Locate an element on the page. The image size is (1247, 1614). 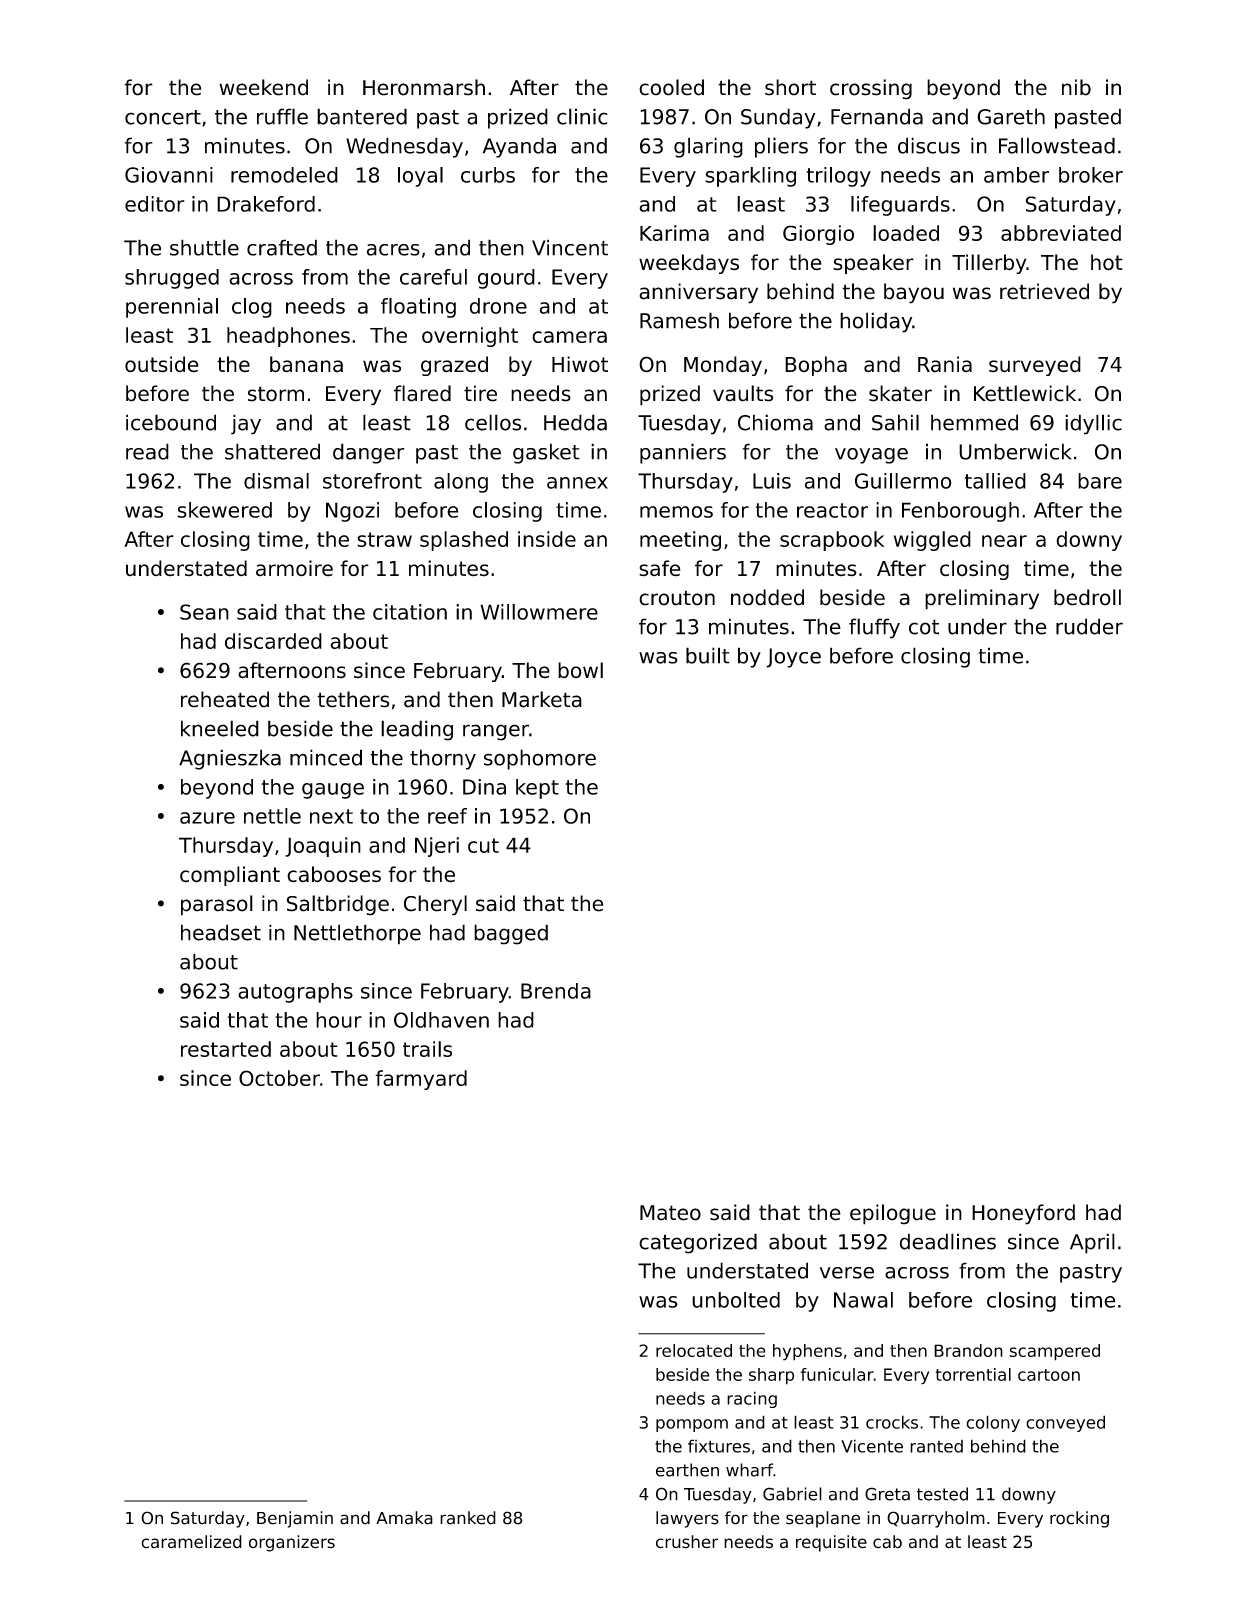
torrential is located at coordinates (973, 1374).
